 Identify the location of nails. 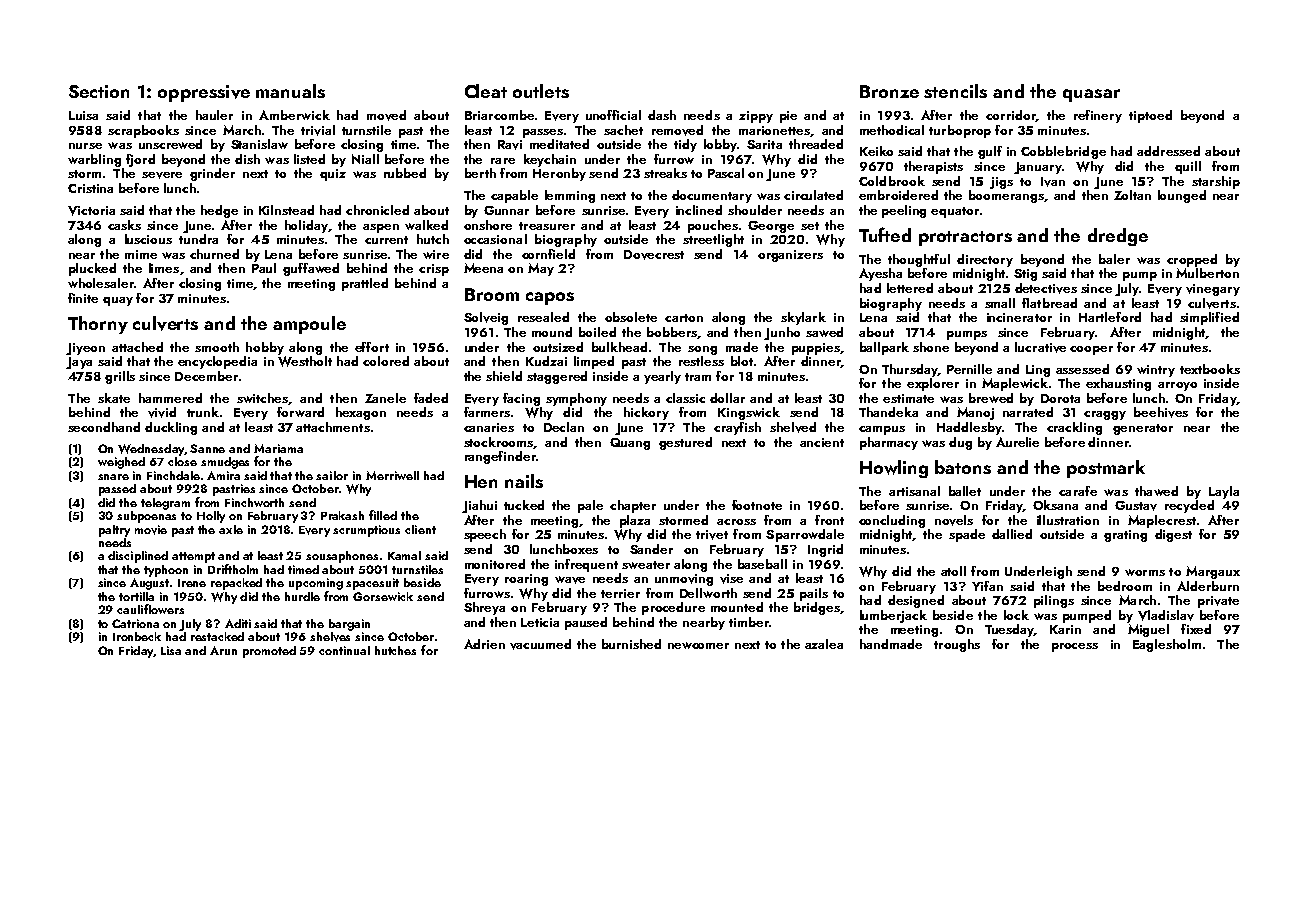
(524, 481).
